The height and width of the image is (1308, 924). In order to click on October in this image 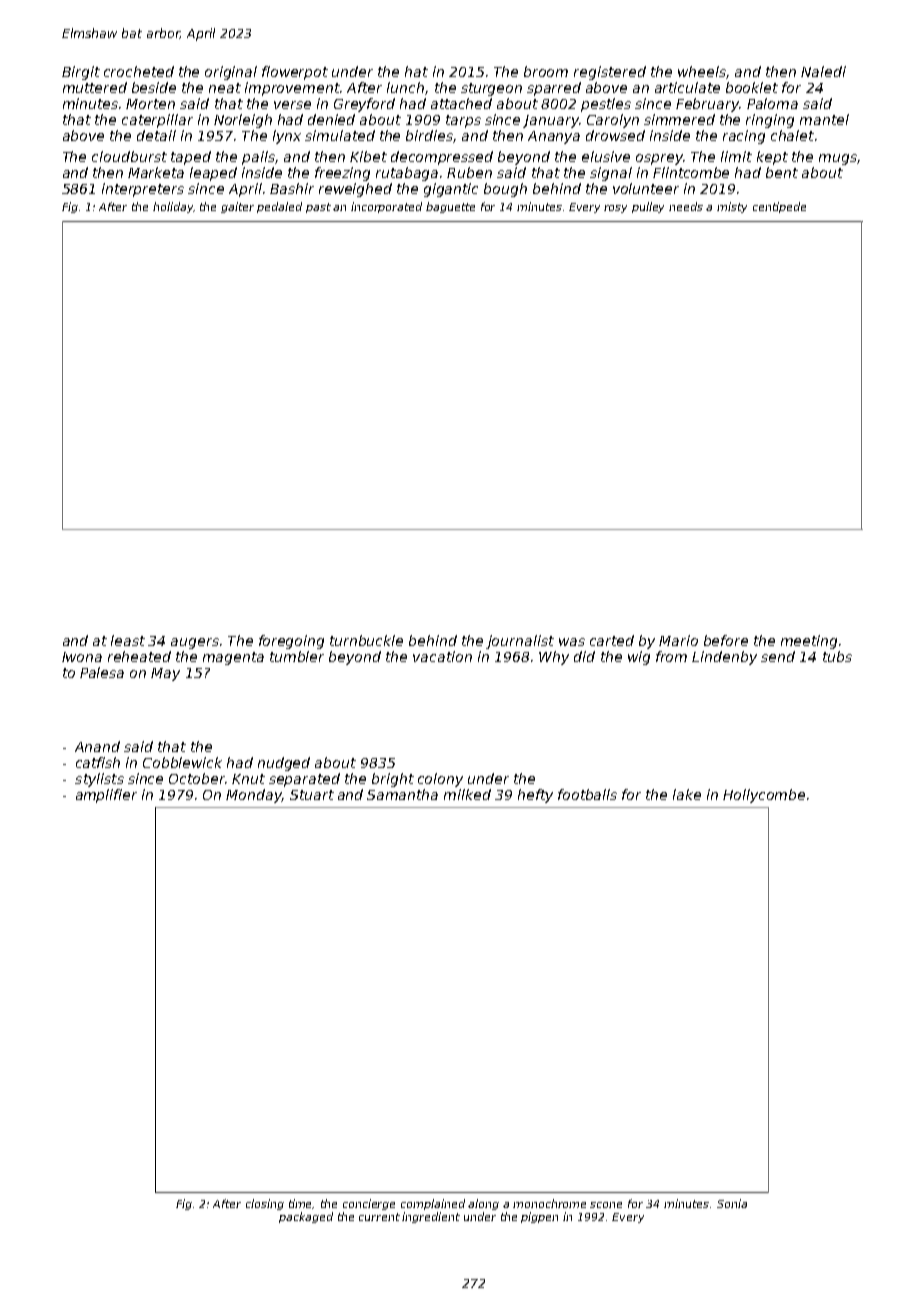, I will do `click(197, 778)`.
